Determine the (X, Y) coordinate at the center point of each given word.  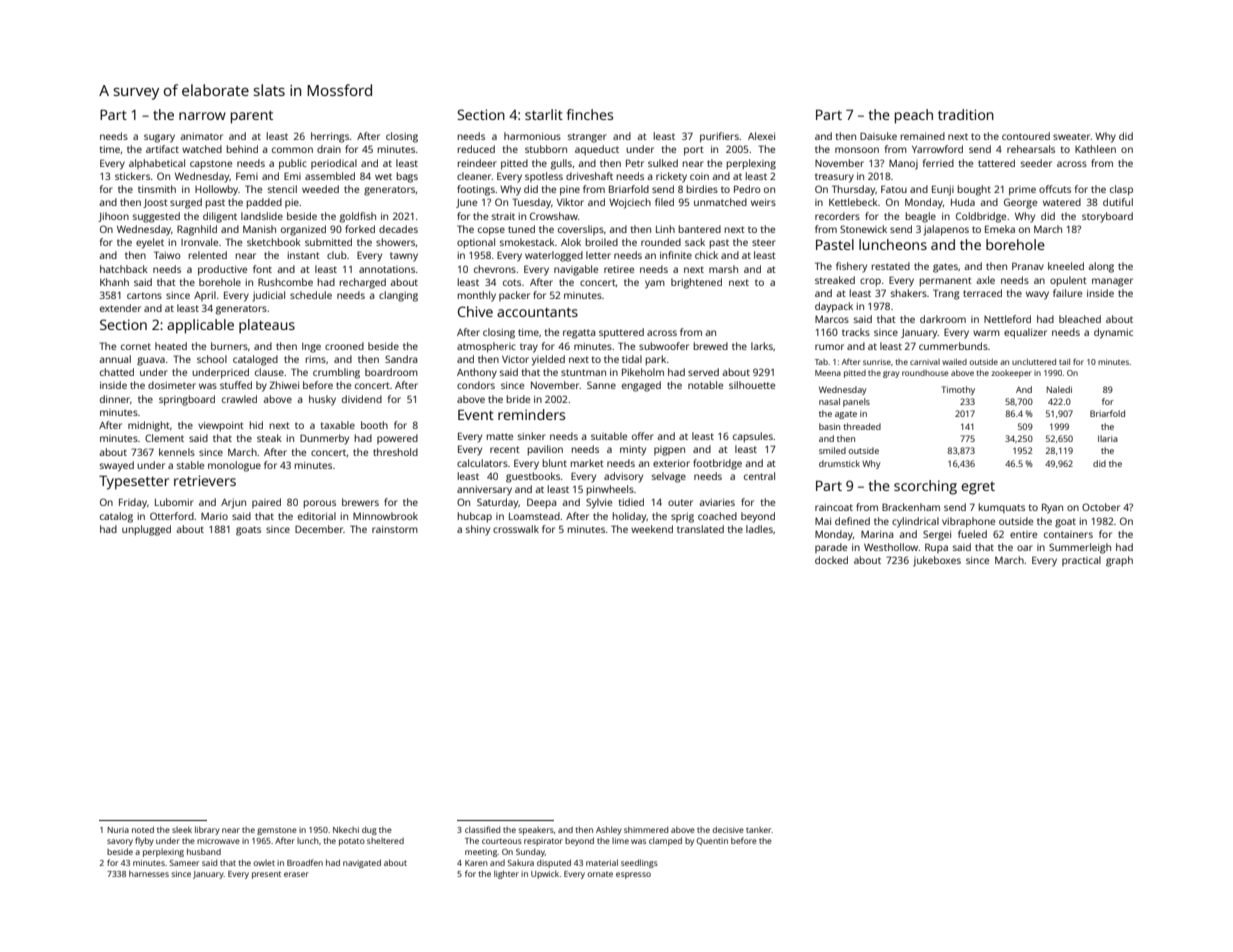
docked (831, 560)
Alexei (761, 136)
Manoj (903, 164)
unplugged (146, 530)
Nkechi (346, 829)
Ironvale (199, 242)
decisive (728, 829)
